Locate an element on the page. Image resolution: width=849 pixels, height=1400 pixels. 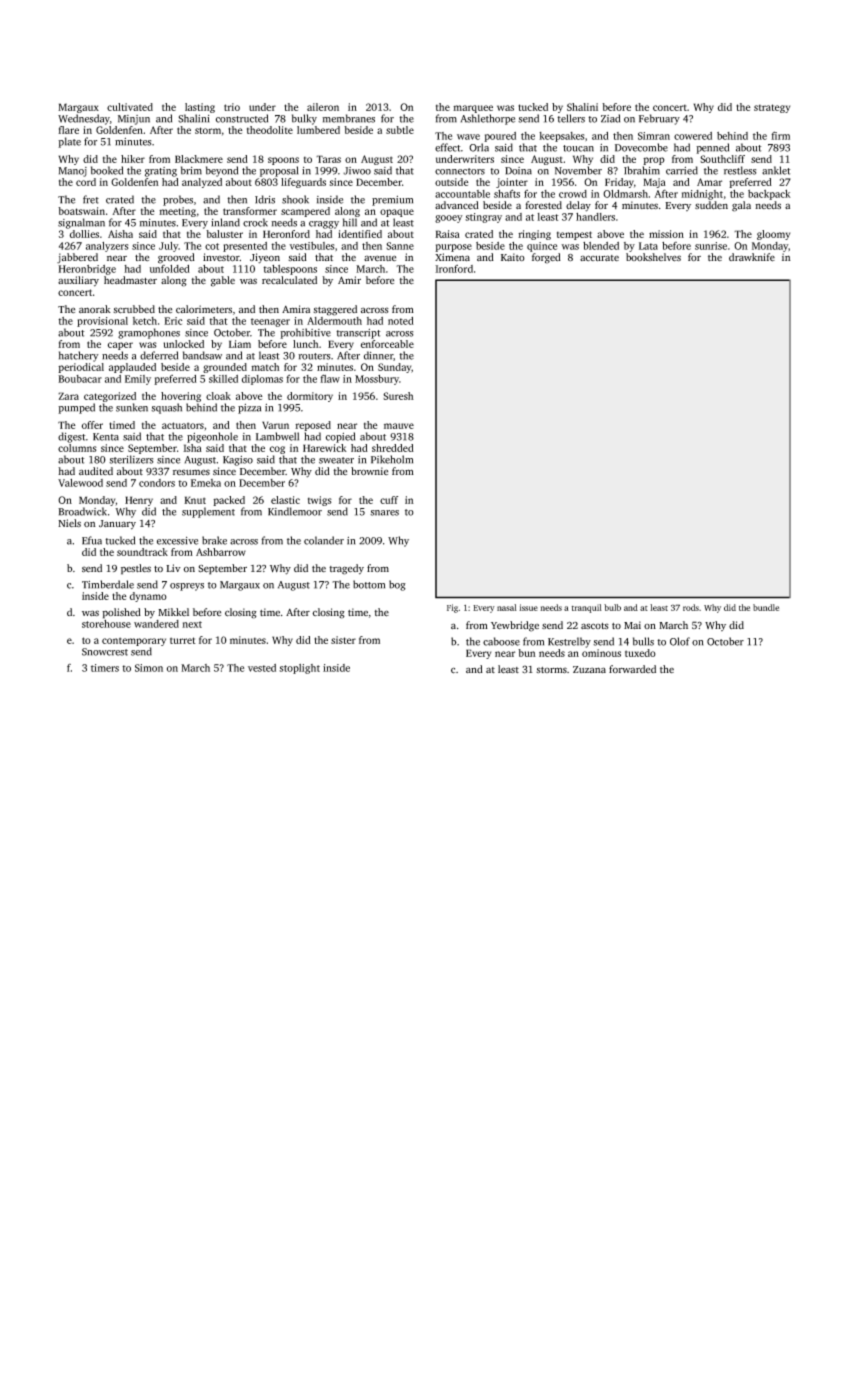
Fig is located at coordinates (452, 608).
